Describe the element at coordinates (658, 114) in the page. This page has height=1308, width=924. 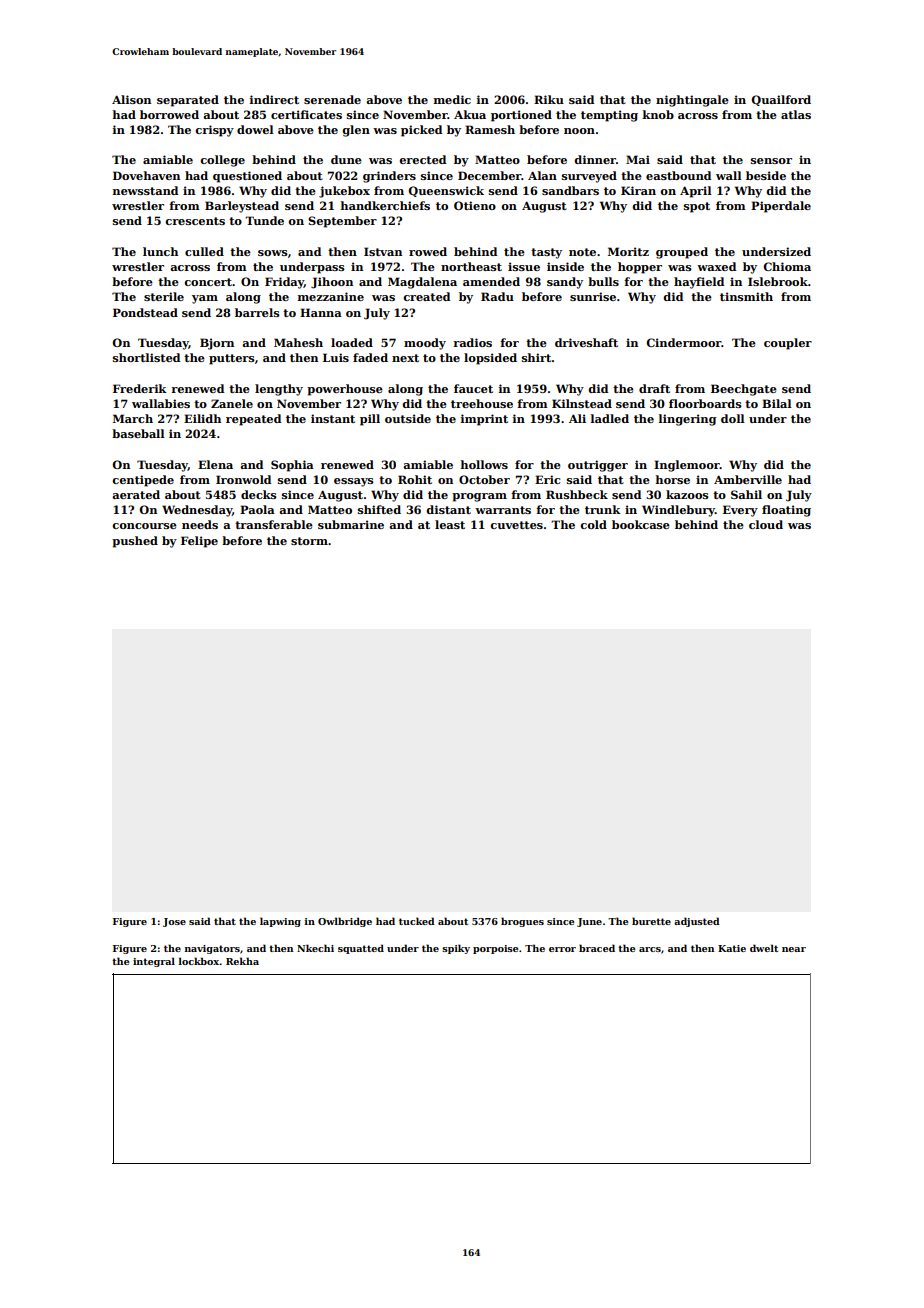
I see `knob` at that location.
